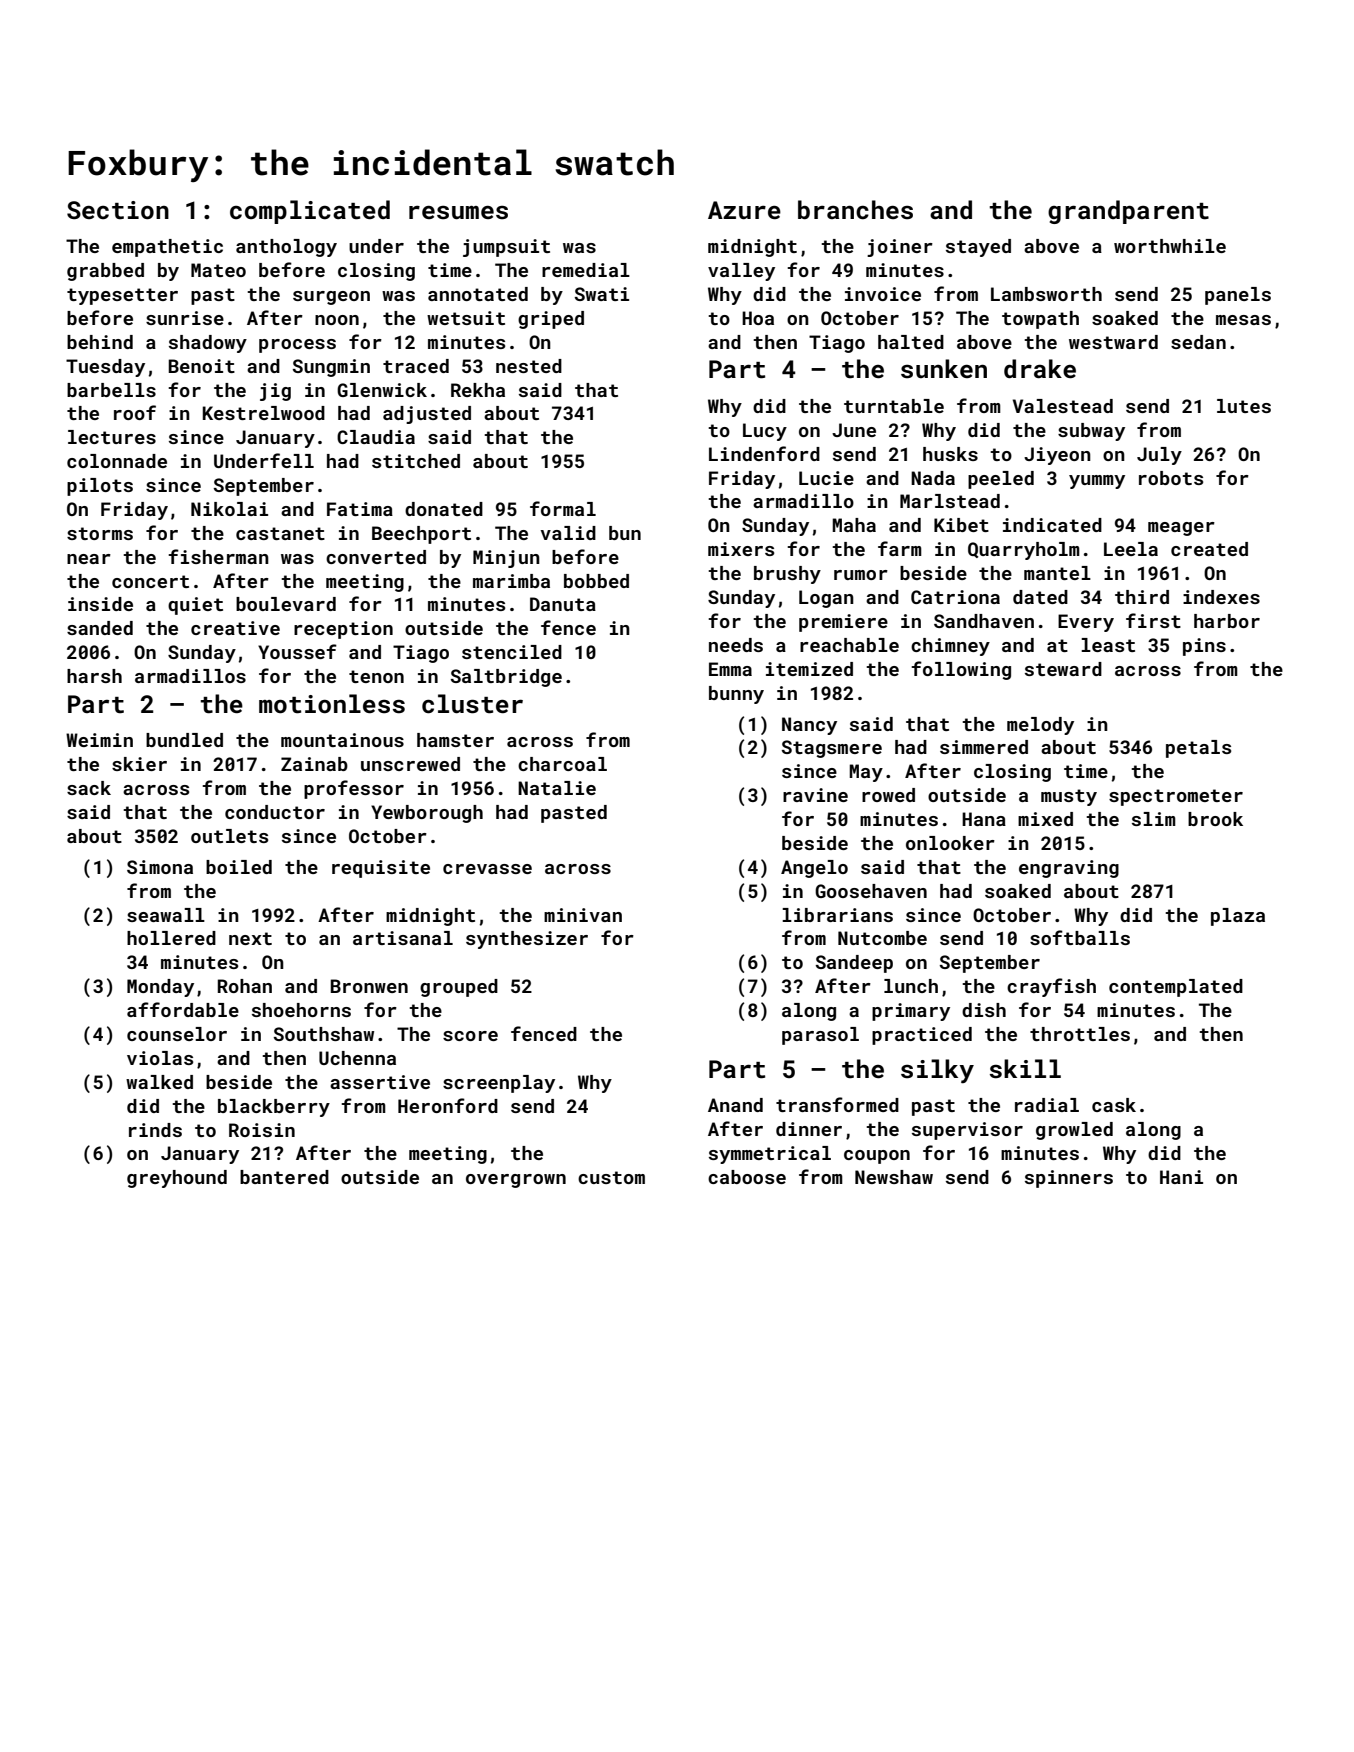 The image size is (1354, 1752). What do you see at coordinates (100, 628) in the document?
I see `sanded` at bounding box center [100, 628].
